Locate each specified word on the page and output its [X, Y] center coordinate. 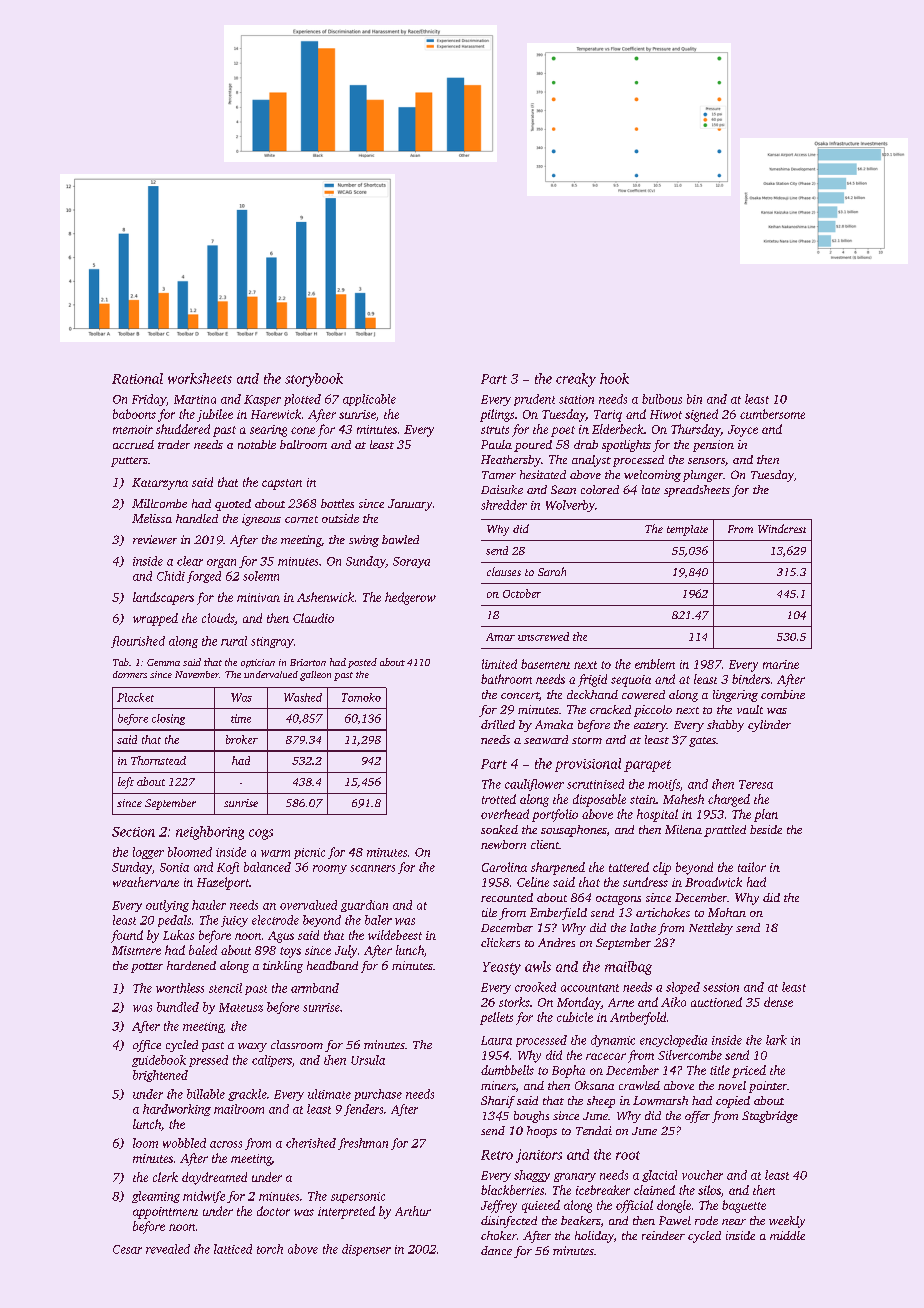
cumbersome [772, 414]
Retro [497, 1155]
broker [242, 739]
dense [778, 1002]
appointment [165, 1213]
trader [174, 444]
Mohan [727, 912]
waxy [252, 1047]
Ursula [368, 1060]
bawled [400, 539]
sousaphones [574, 831]
